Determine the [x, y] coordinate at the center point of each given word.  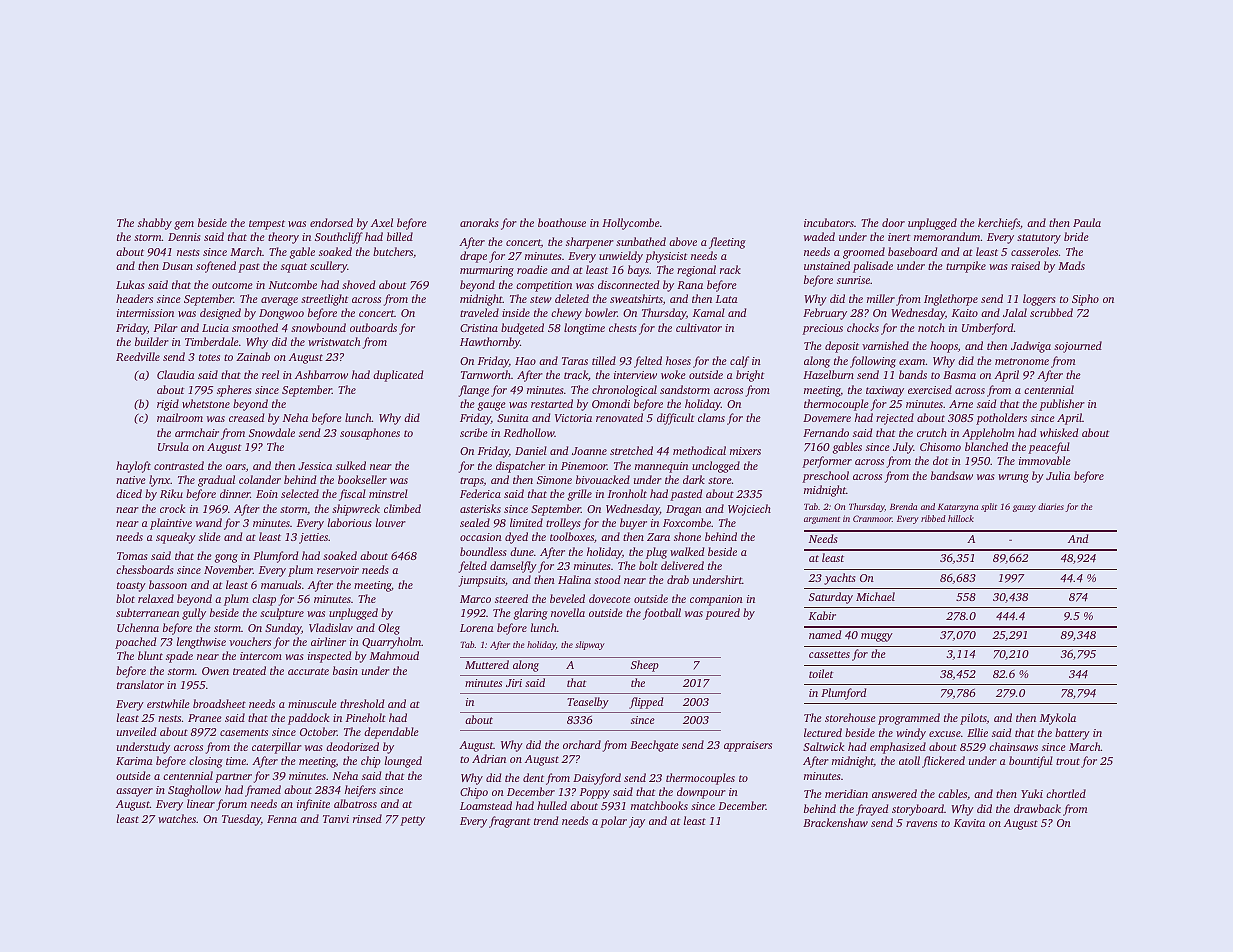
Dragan [684, 510]
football [662, 614]
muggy [877, 637]
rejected [895, 419]
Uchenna [138, 627]
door [893, 222]
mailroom [180, 417]
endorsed [331, 222]
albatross [355, 803]
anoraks [479, 222]
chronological [624, 391]
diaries [1051, 506]
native [131, 480]
